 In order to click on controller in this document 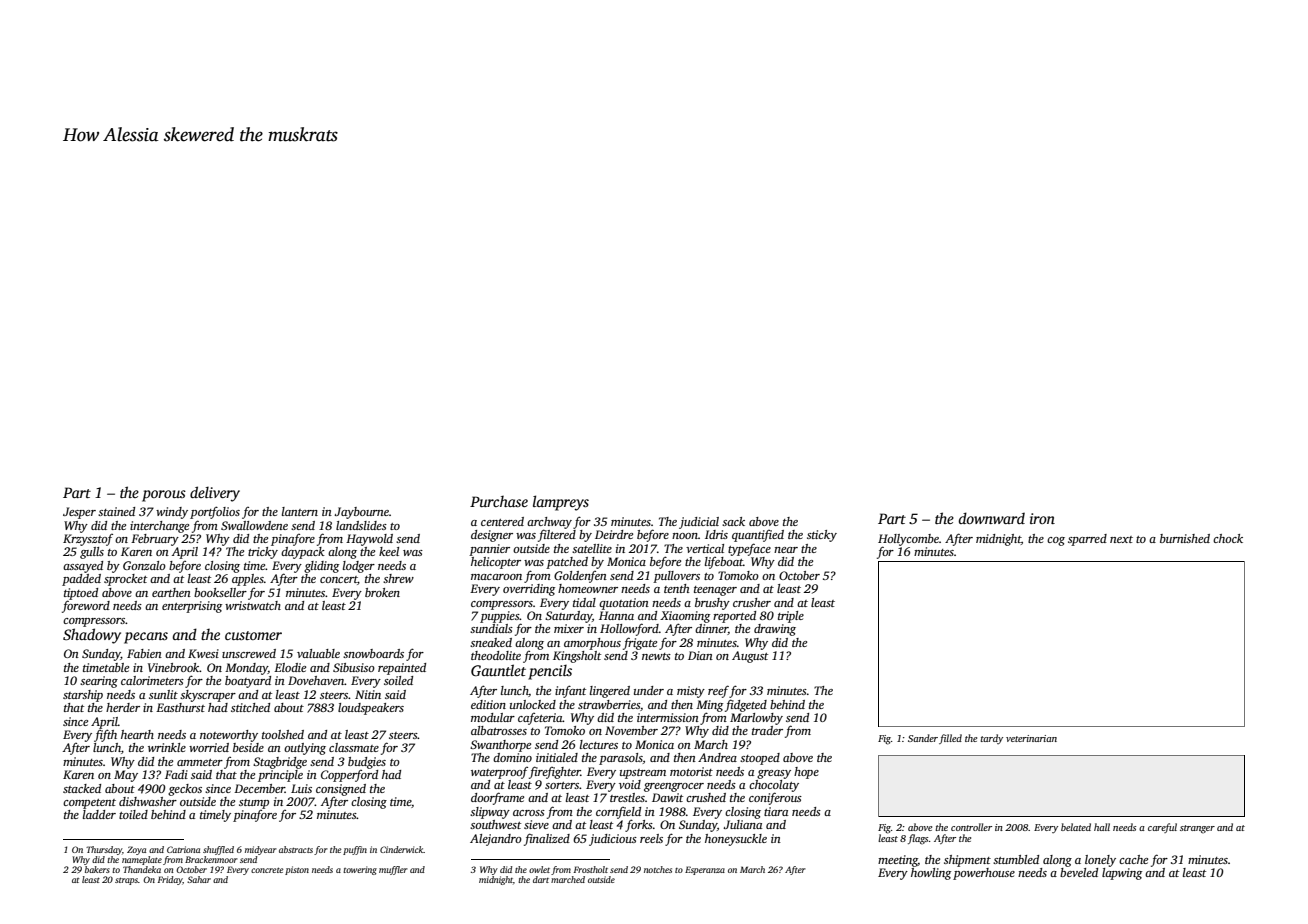, I will do `click(971, 827)`.
